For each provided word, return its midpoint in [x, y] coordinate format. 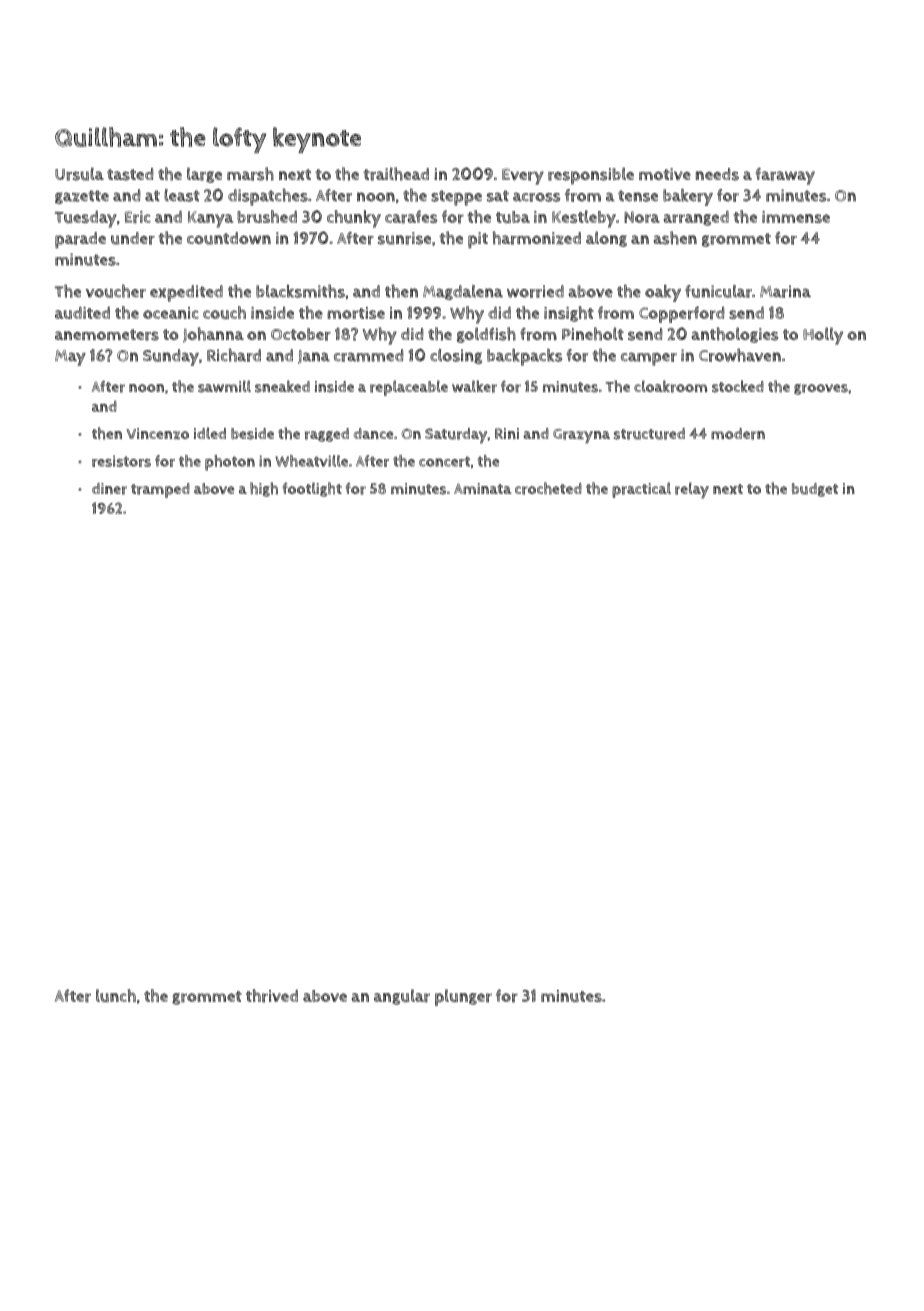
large [204, 175]
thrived [272, 996]
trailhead [396, 174]
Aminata [483, 488]
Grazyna [581, 436]
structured [649, 434]
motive [665, 174]
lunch [116, 996]
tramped [160, 490]
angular [402, 997]
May [70, 358]
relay [692, 490]
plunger [463, 997]
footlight [312, 489]
